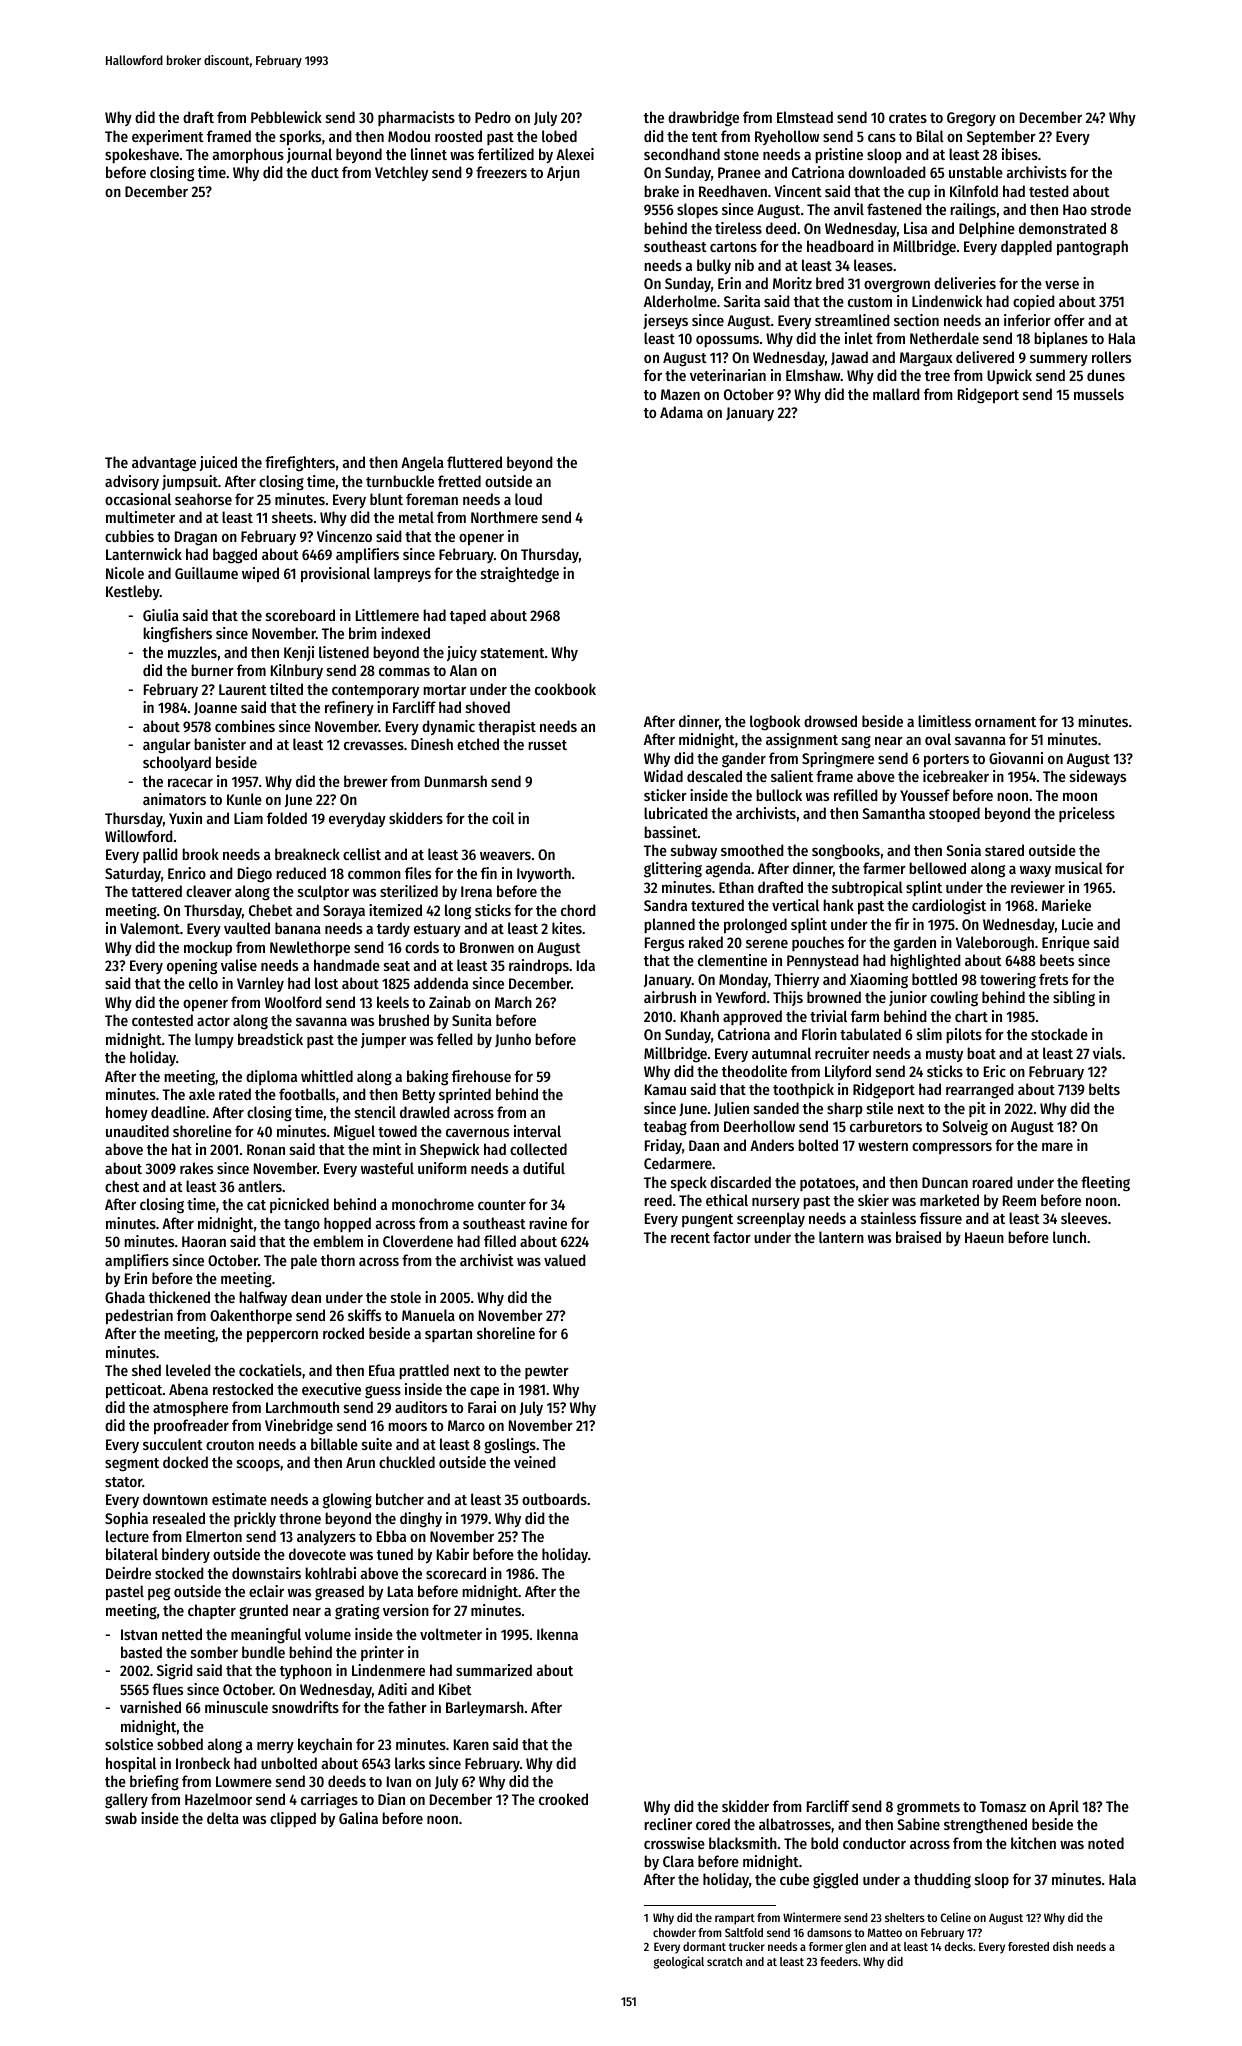 The width and height of the image is (1242, 2046). What do you see at coordinates (513, 1002) in the image?
I see `March` at bounding box center [513, 1002].
